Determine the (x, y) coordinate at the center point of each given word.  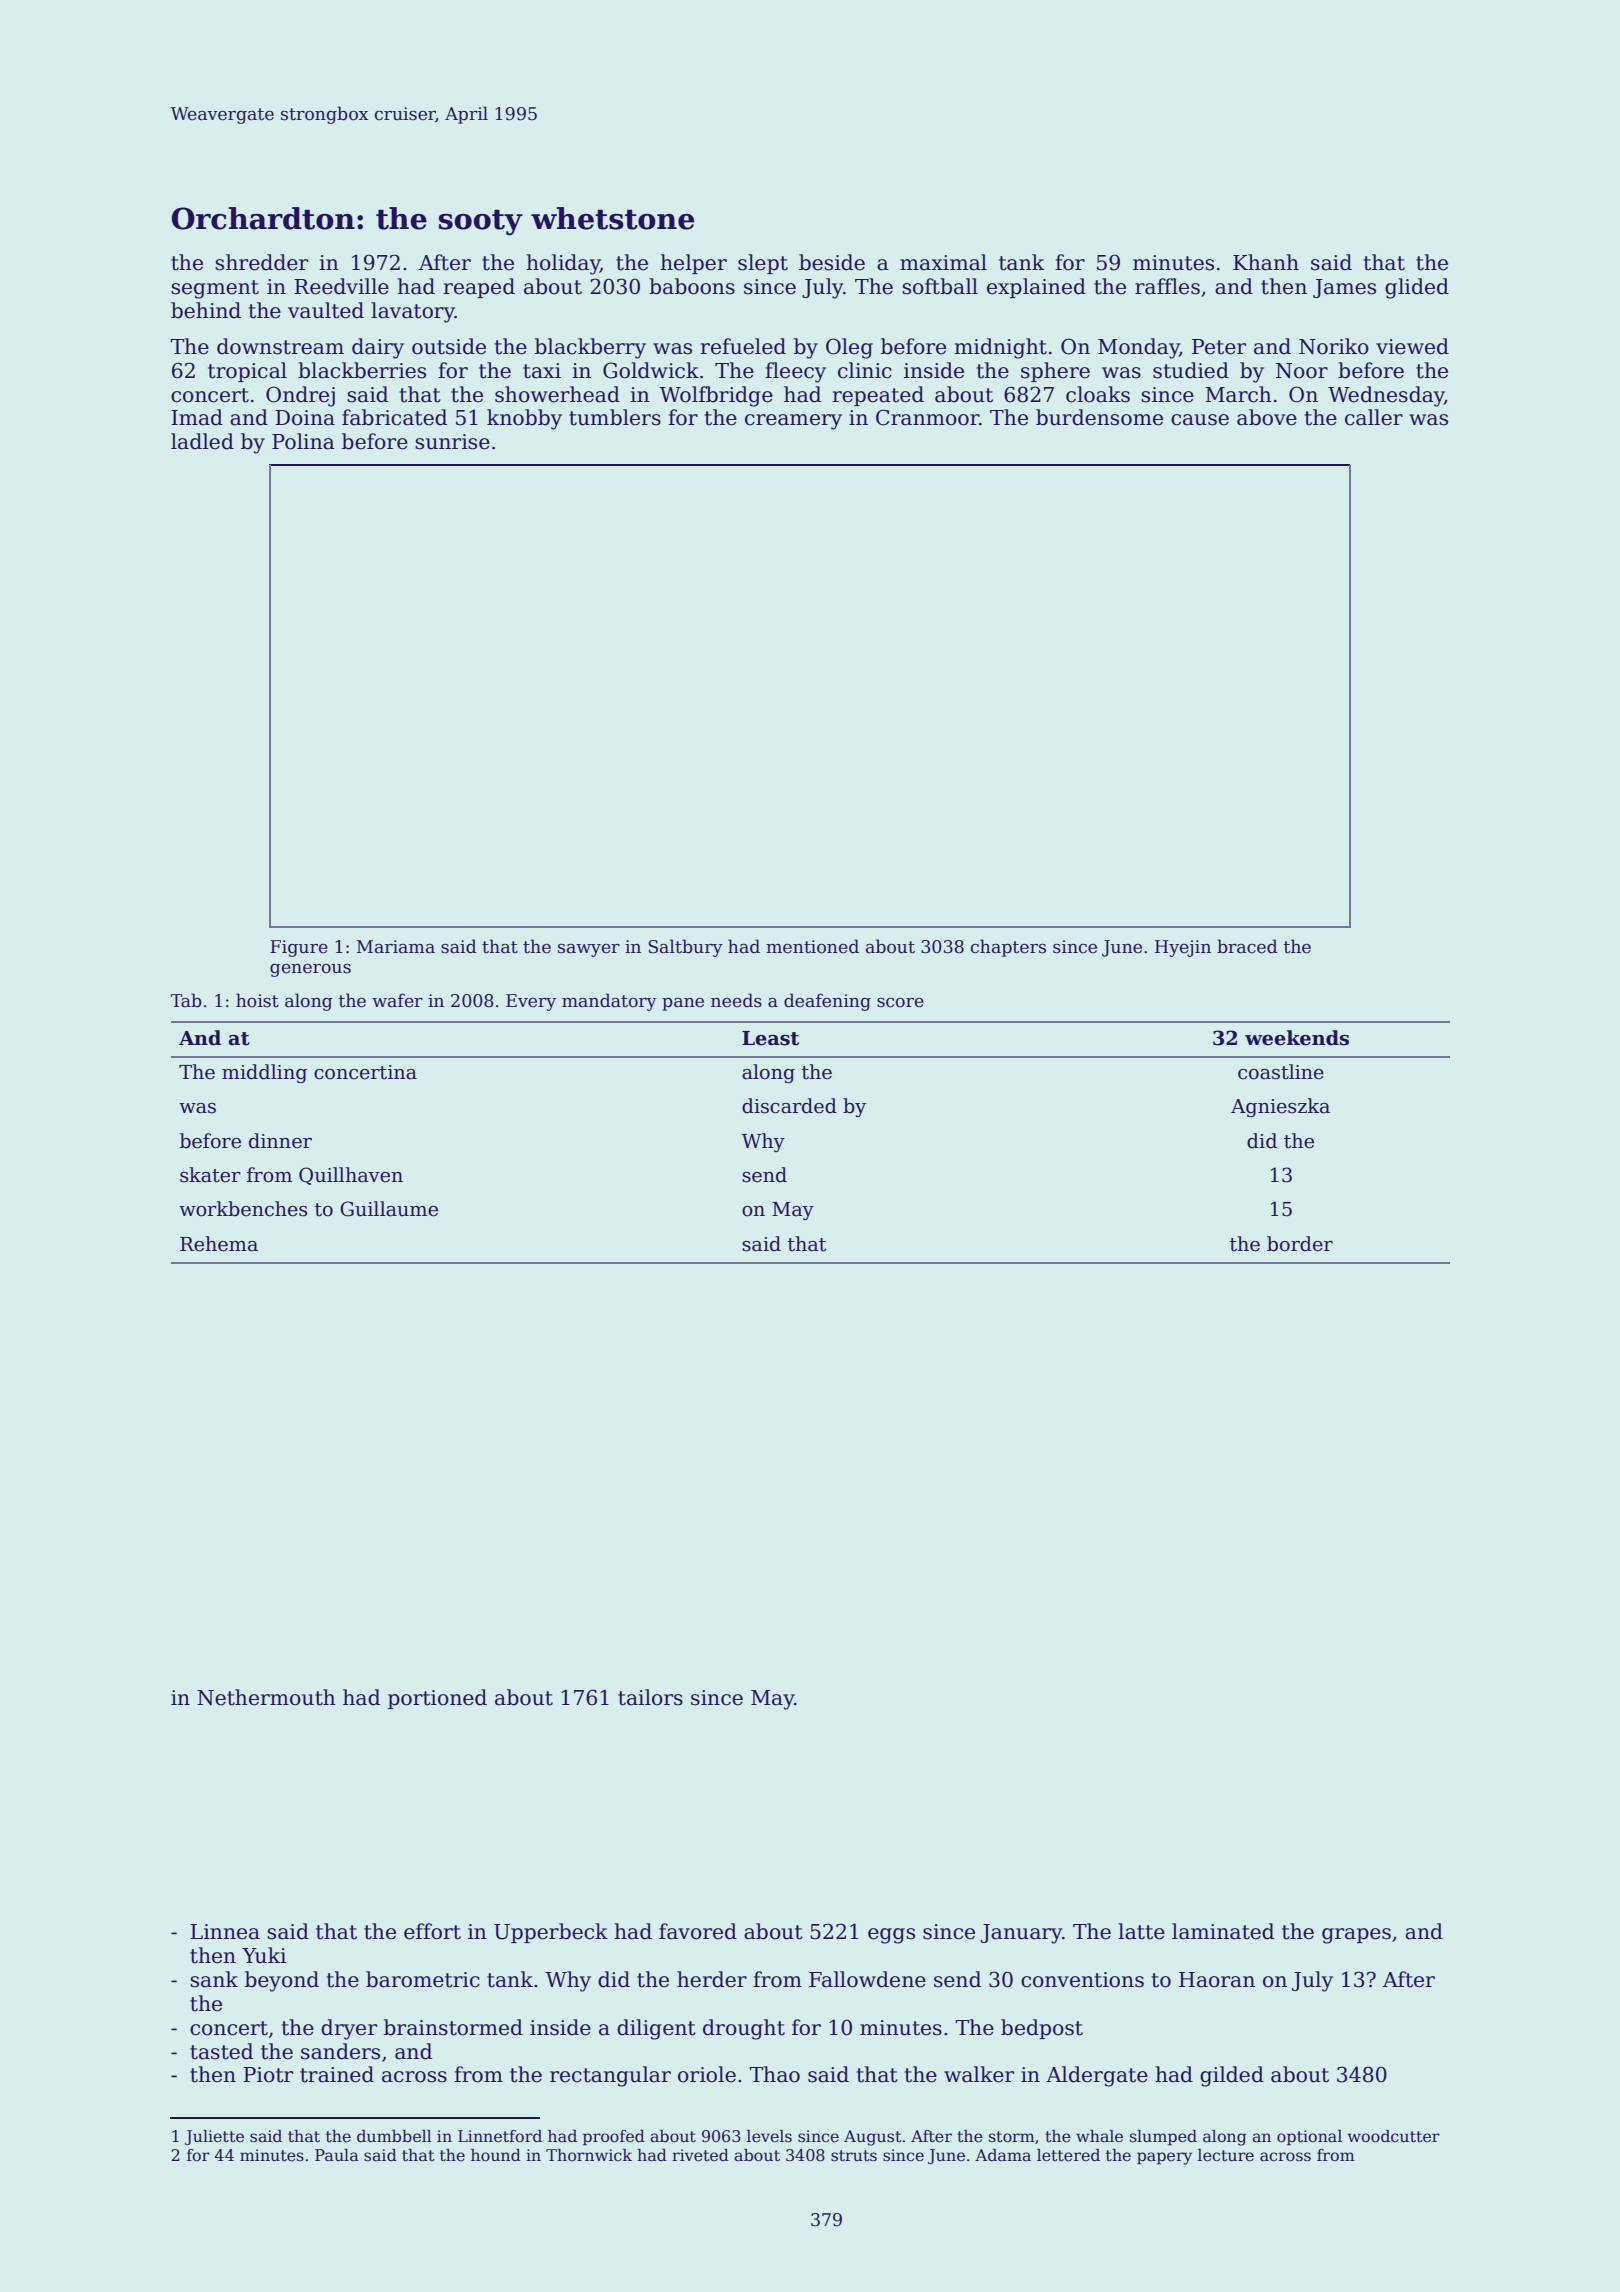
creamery (793, 422)
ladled (202, 441)
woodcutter (1393, 2136)
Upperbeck (551, 1933)
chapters (1008, 948)
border (1300, 1244)
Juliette (214, 2137)
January (1021, 1934)
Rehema (219, 1244)
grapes (1356, 1936)
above (1267, 417)
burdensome (1099, 417)
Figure (299, 948)
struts (854, 2156)
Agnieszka (1280, 1107)
